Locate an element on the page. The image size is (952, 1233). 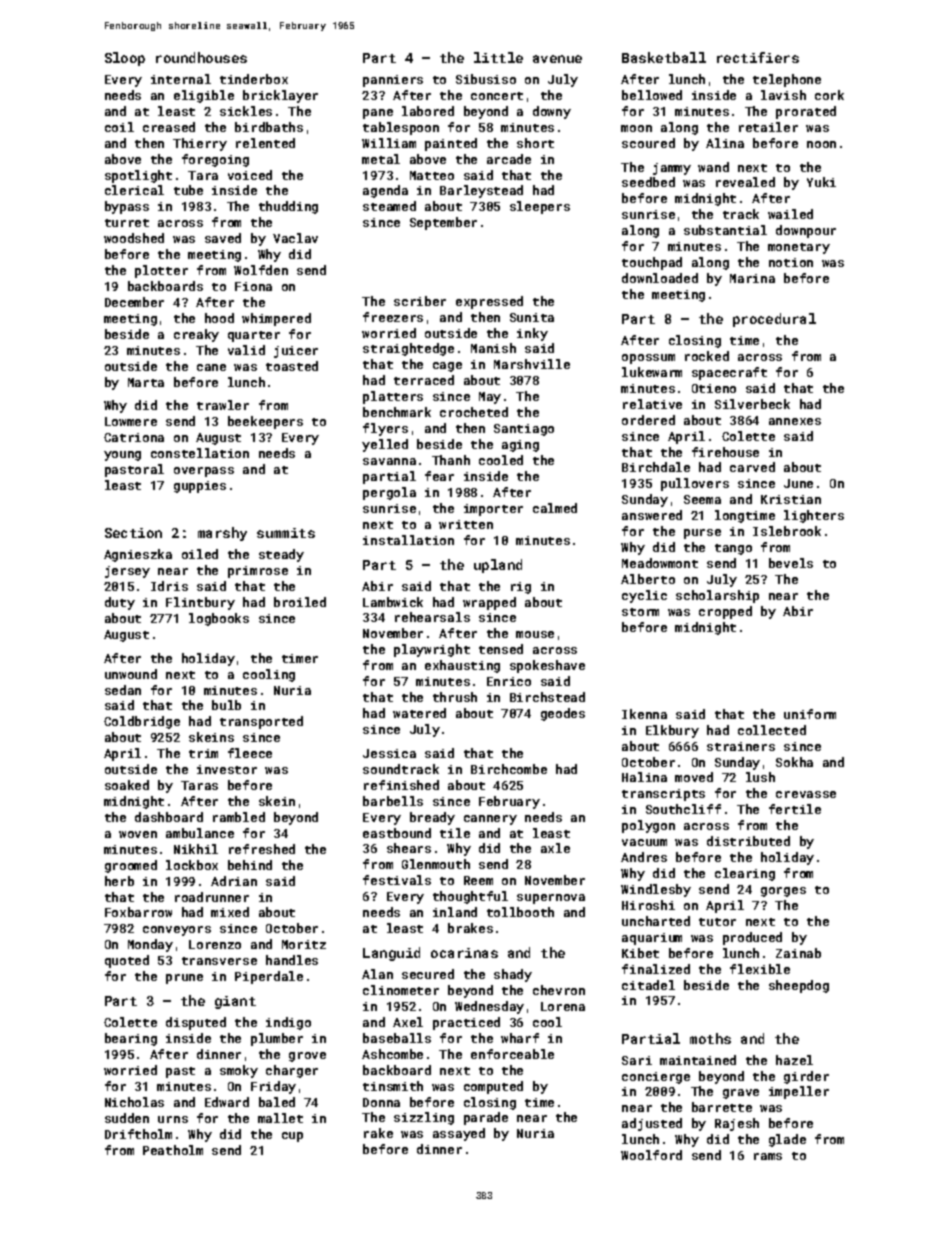
cork is located at coordinates (829, 95).
